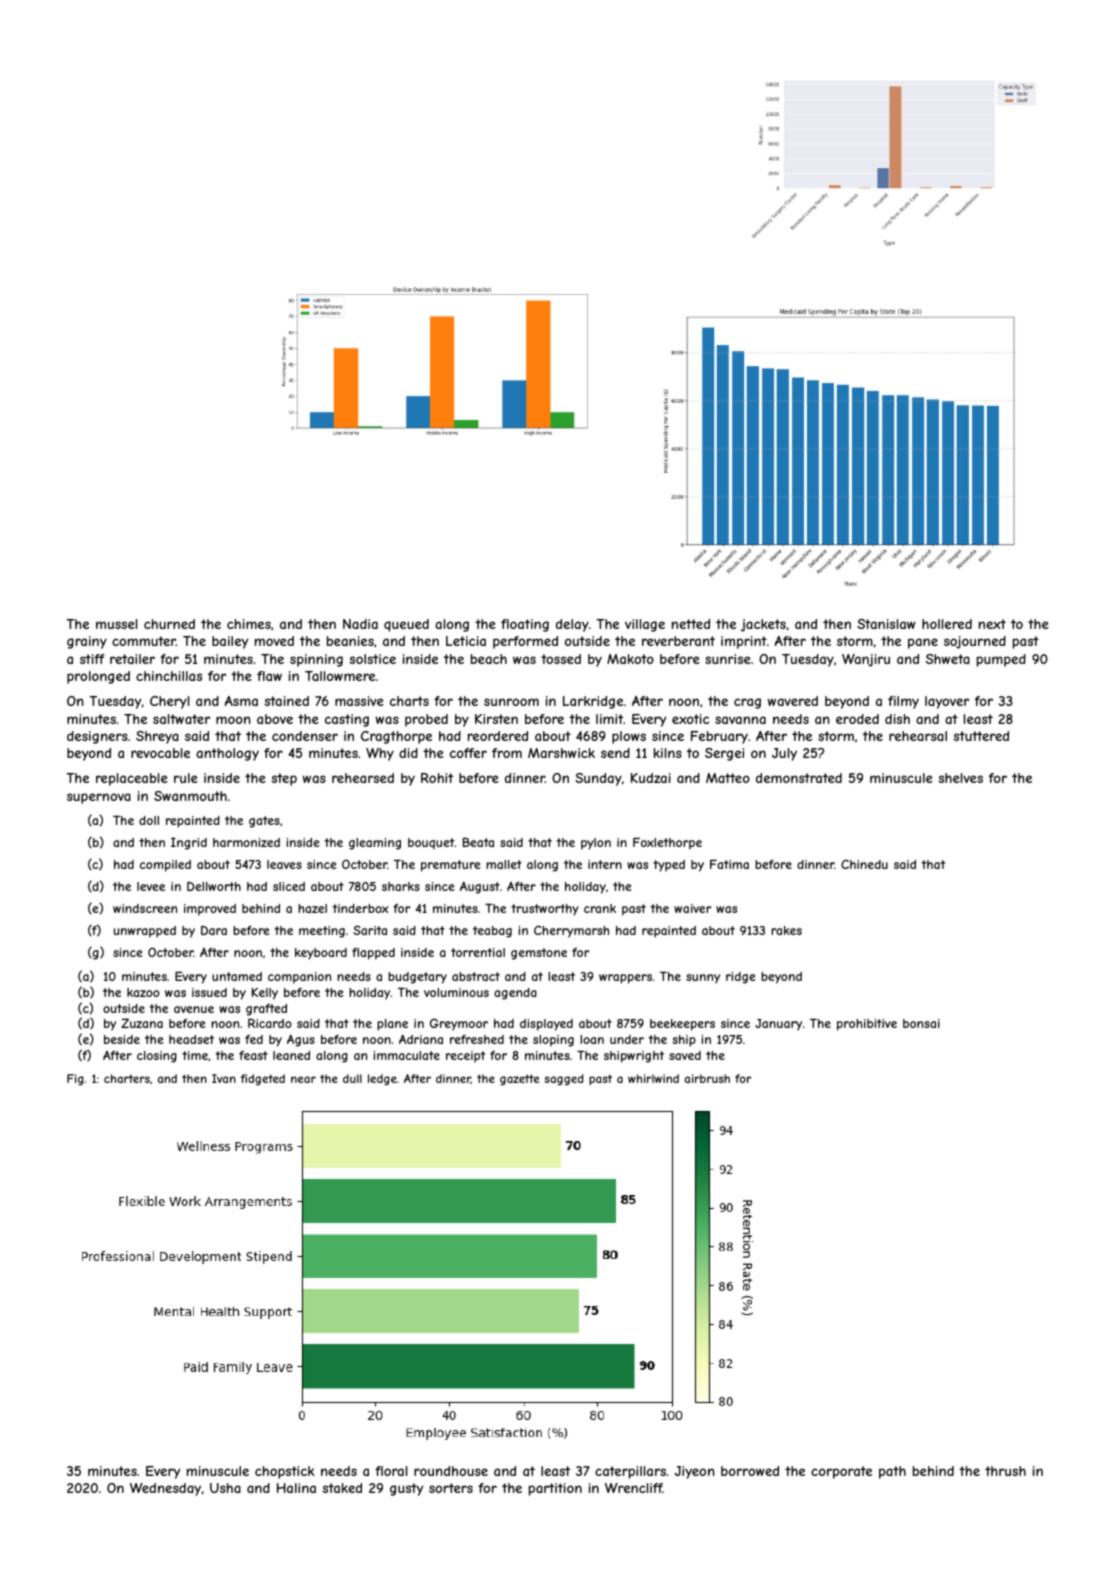 Image resolution: width=1117 pixels, height=1580 pixels. I want to click on untamed, so click(237, 976).
